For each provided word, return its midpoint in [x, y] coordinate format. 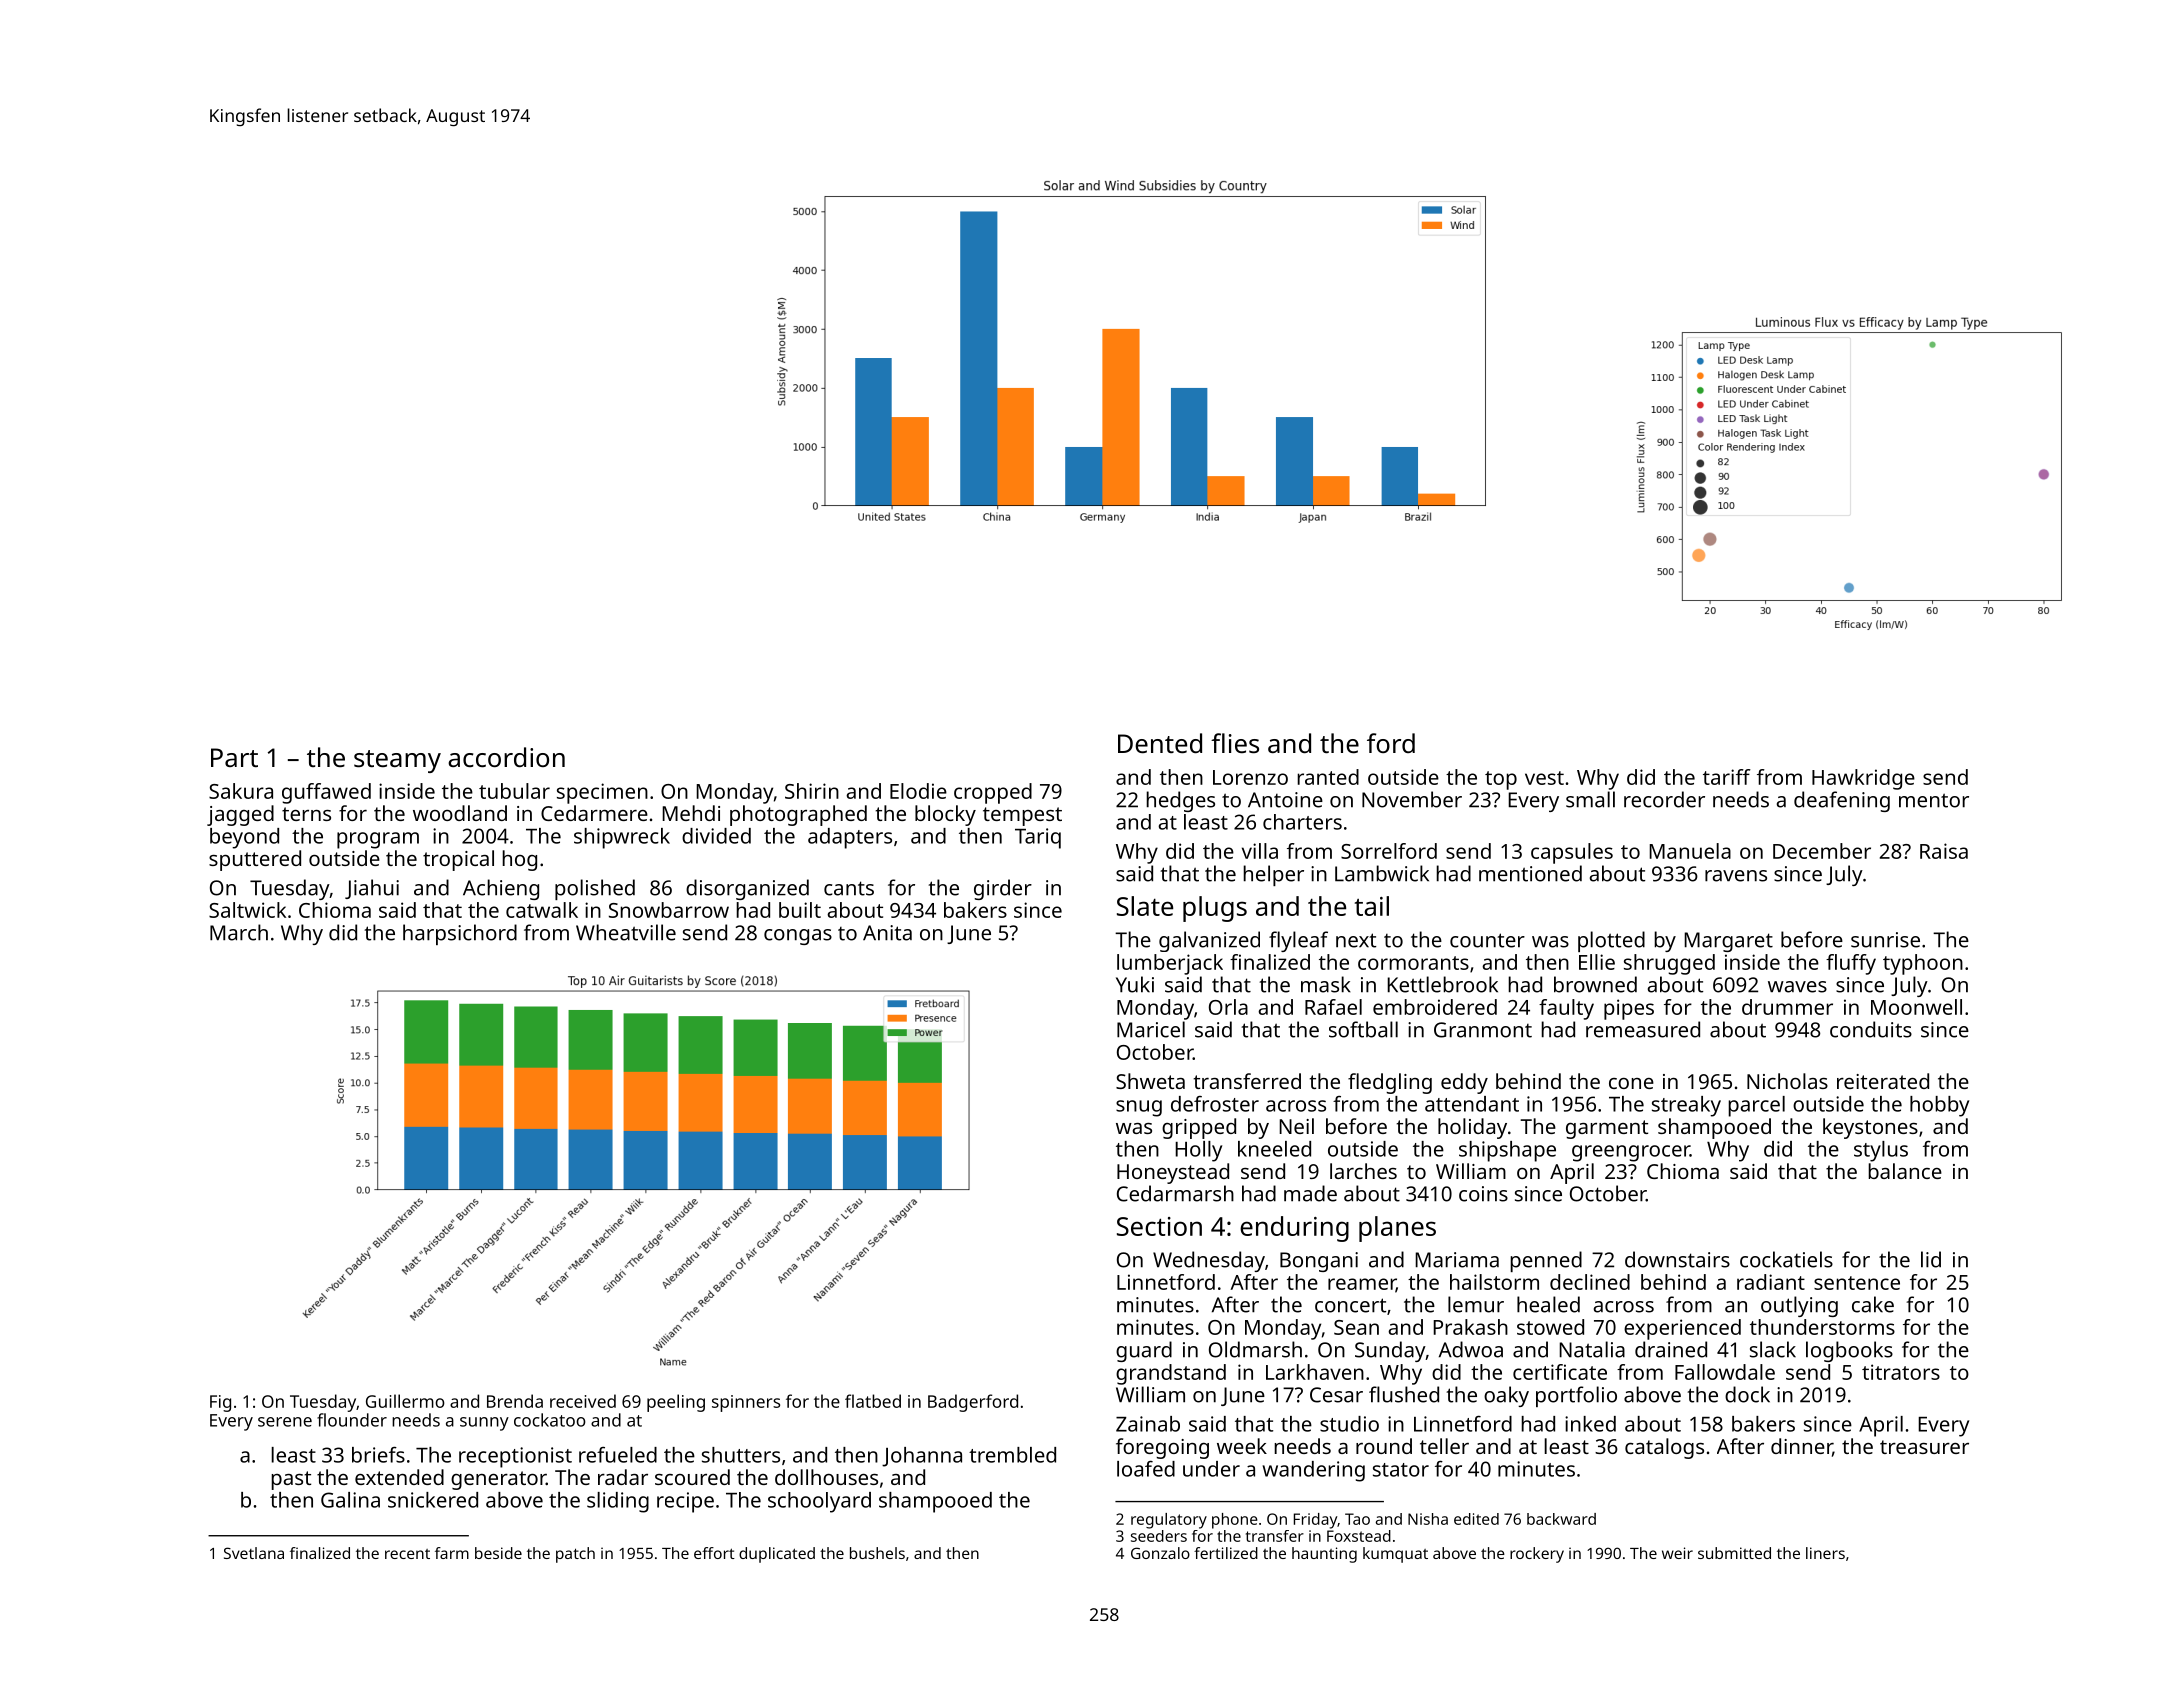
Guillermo [405, 1401]
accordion [506, 757]
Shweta [1150, 1081]
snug [1139, 1108]
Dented [1160, 743]
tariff [1727, 777]
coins [1483, 1194]
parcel [1756, 1106]
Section [1159, 1226]
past [291, 1480]
